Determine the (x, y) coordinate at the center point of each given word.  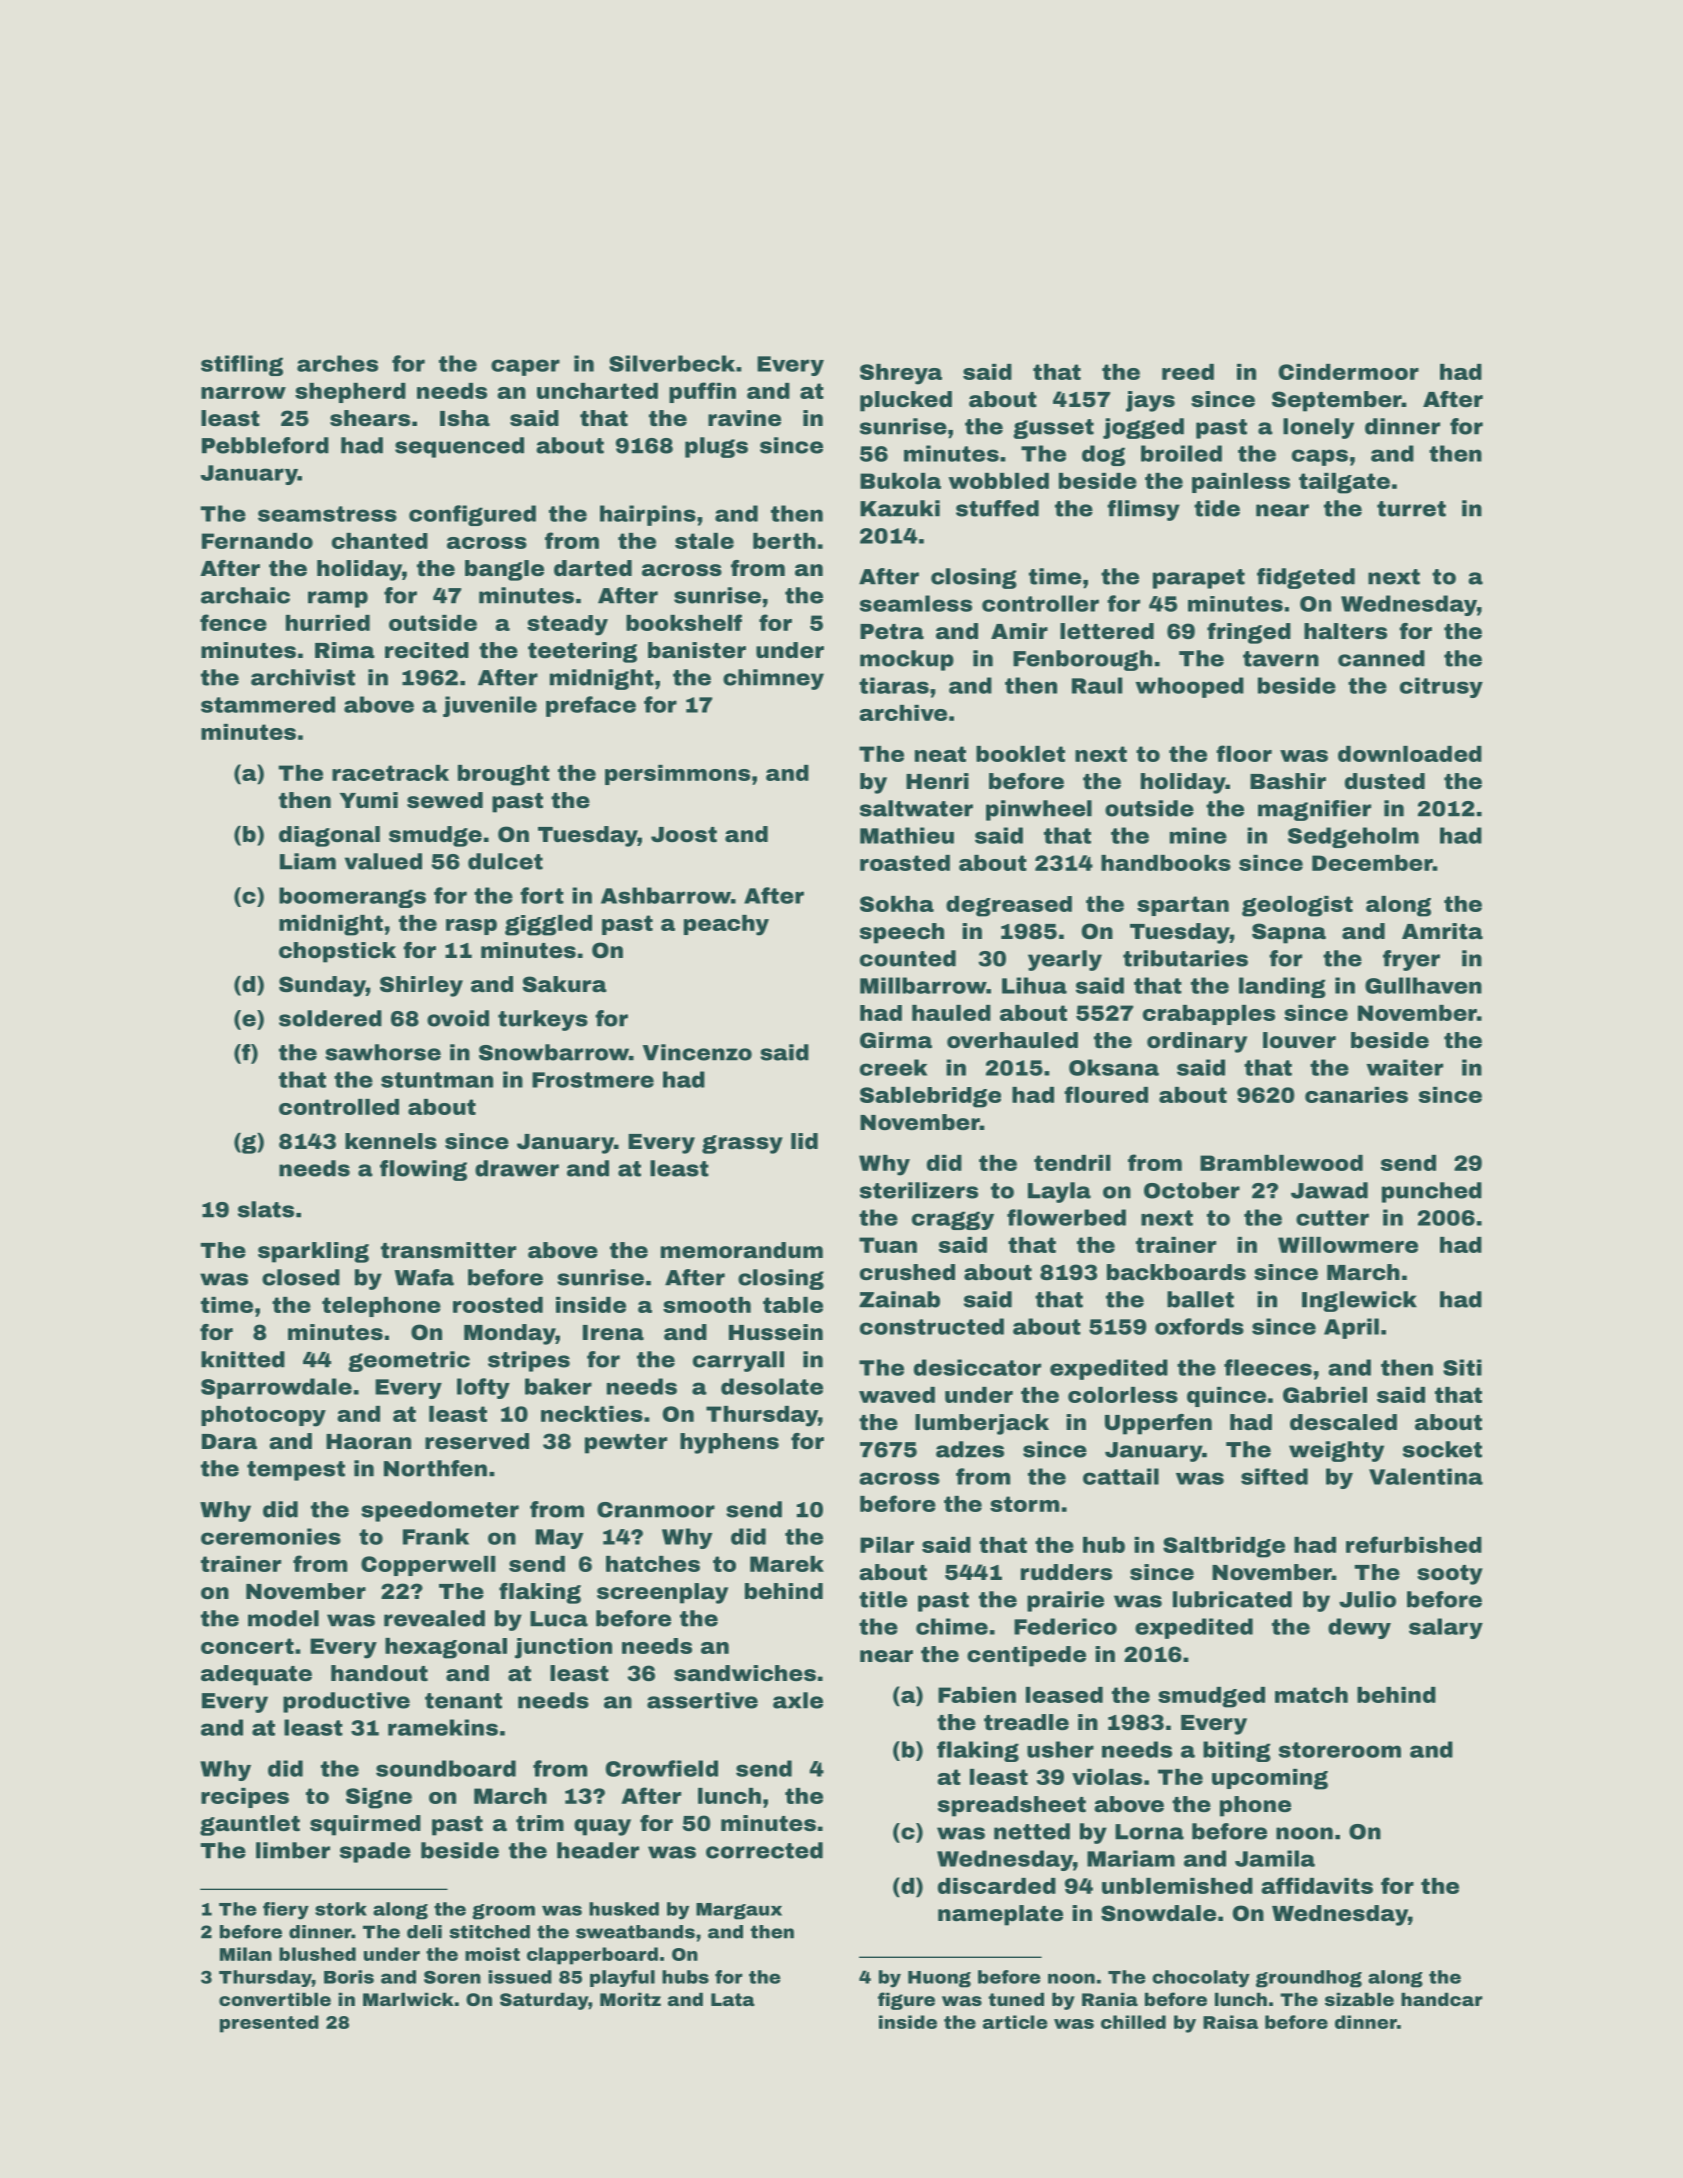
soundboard (446, 1768)
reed (1188, 372)
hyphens (729, 1443)
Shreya (901, 374)
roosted (498, 1305)
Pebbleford (265, 445)
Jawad (1329, 1190)
